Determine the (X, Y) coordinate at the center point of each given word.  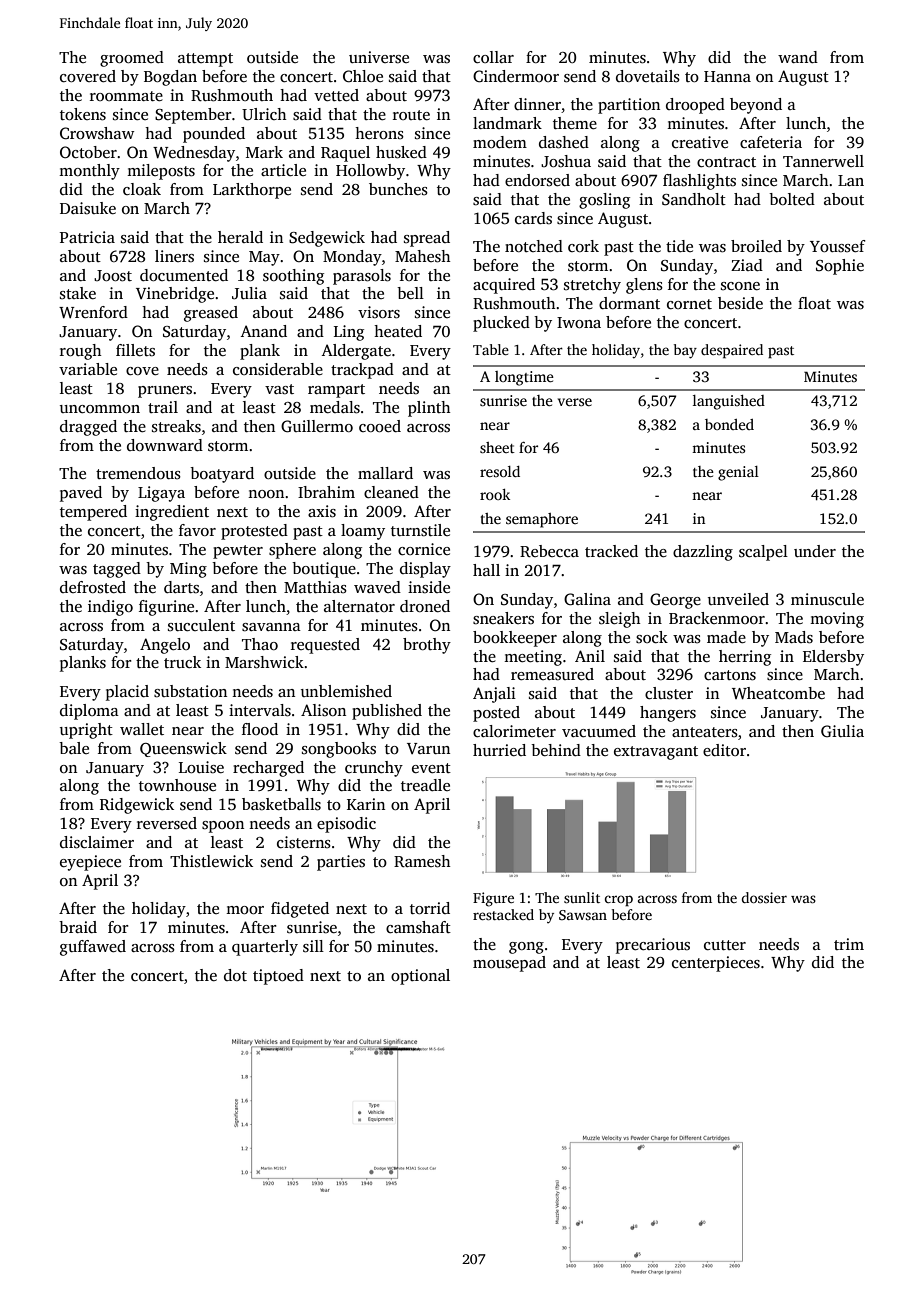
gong (526, 948)
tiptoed (278, 977)
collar (493, 57)
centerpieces (716, 964)
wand (798, 57)
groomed (132, 59)
